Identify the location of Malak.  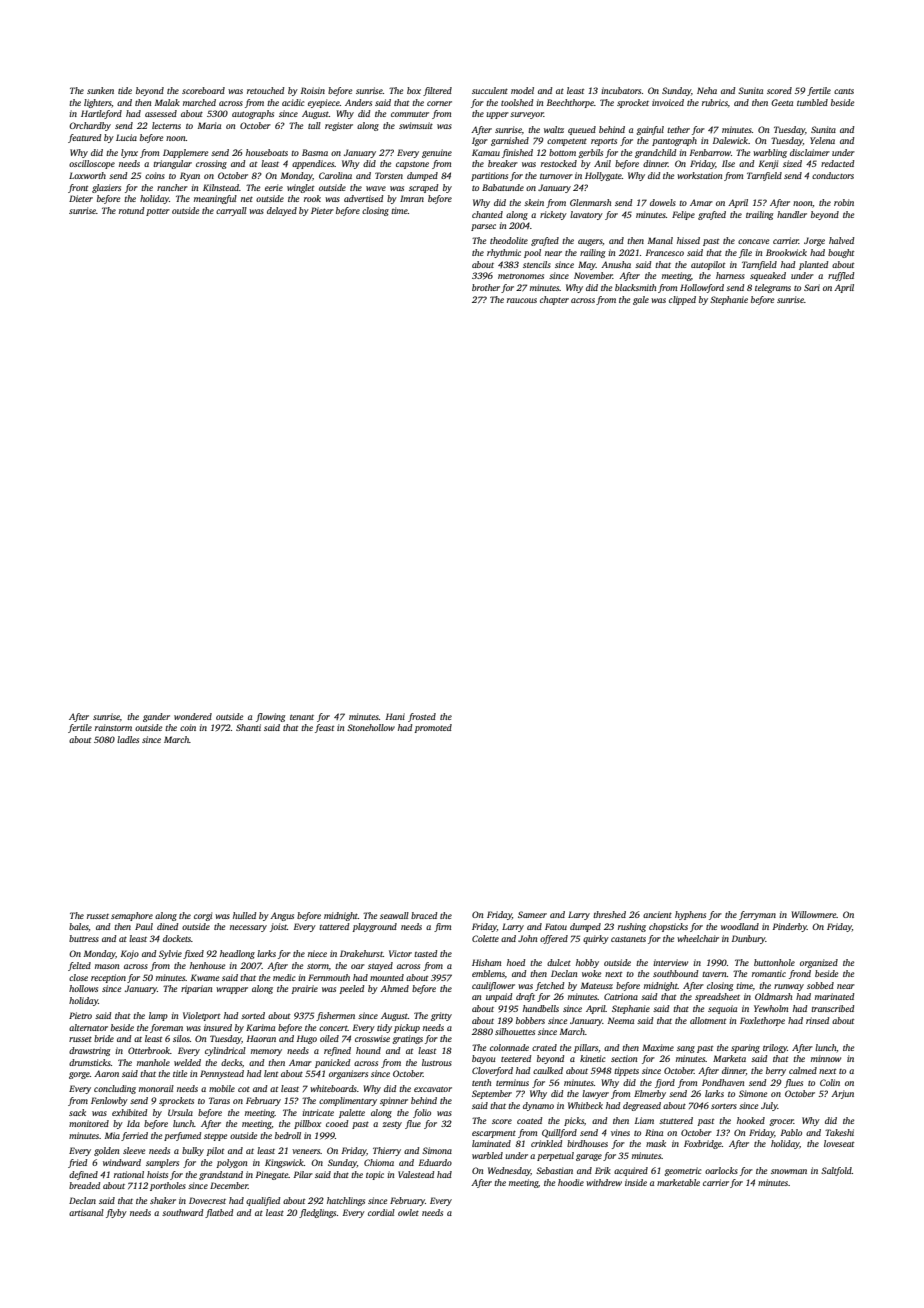
(167, 102).
